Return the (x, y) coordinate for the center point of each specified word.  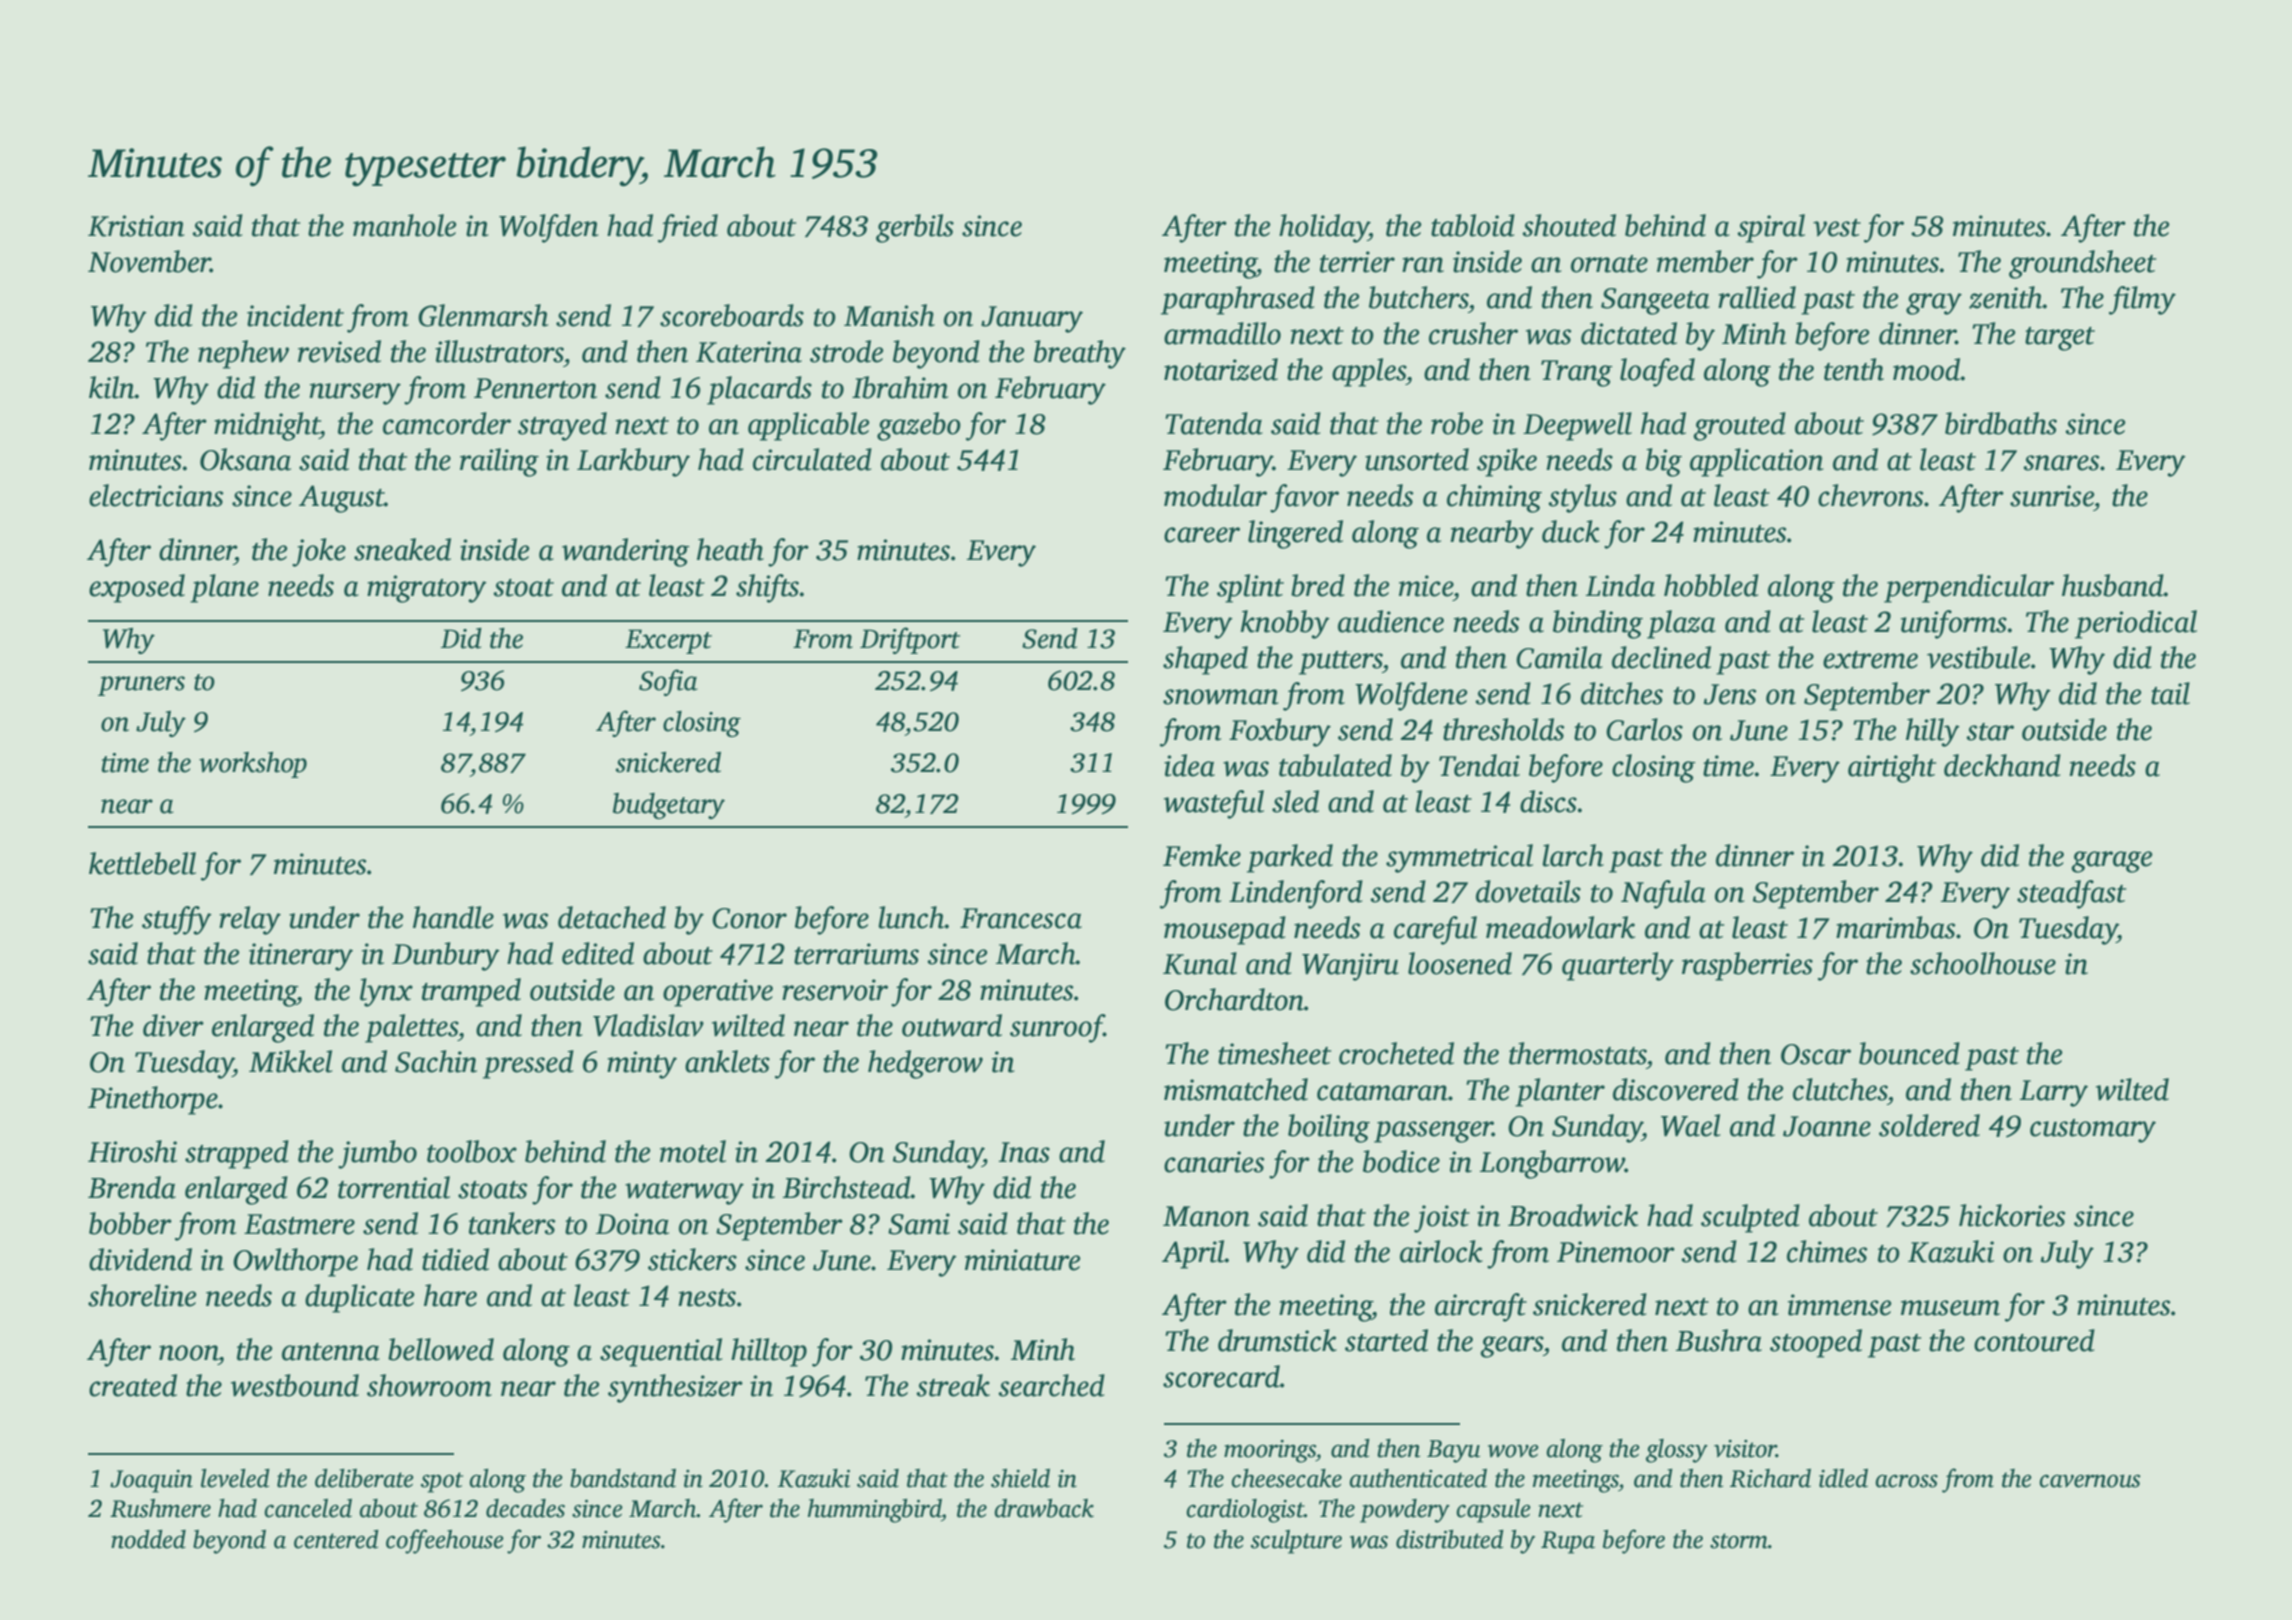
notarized (1221, 369)
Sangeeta (1655, 301)
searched (1051, 1385)
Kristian (136, 226)
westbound (295, 1385)
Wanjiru (1350, 967)
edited (598, 953)
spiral (1771, 228)
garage (2112, 862)
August (342, 499)
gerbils (915, 228)
